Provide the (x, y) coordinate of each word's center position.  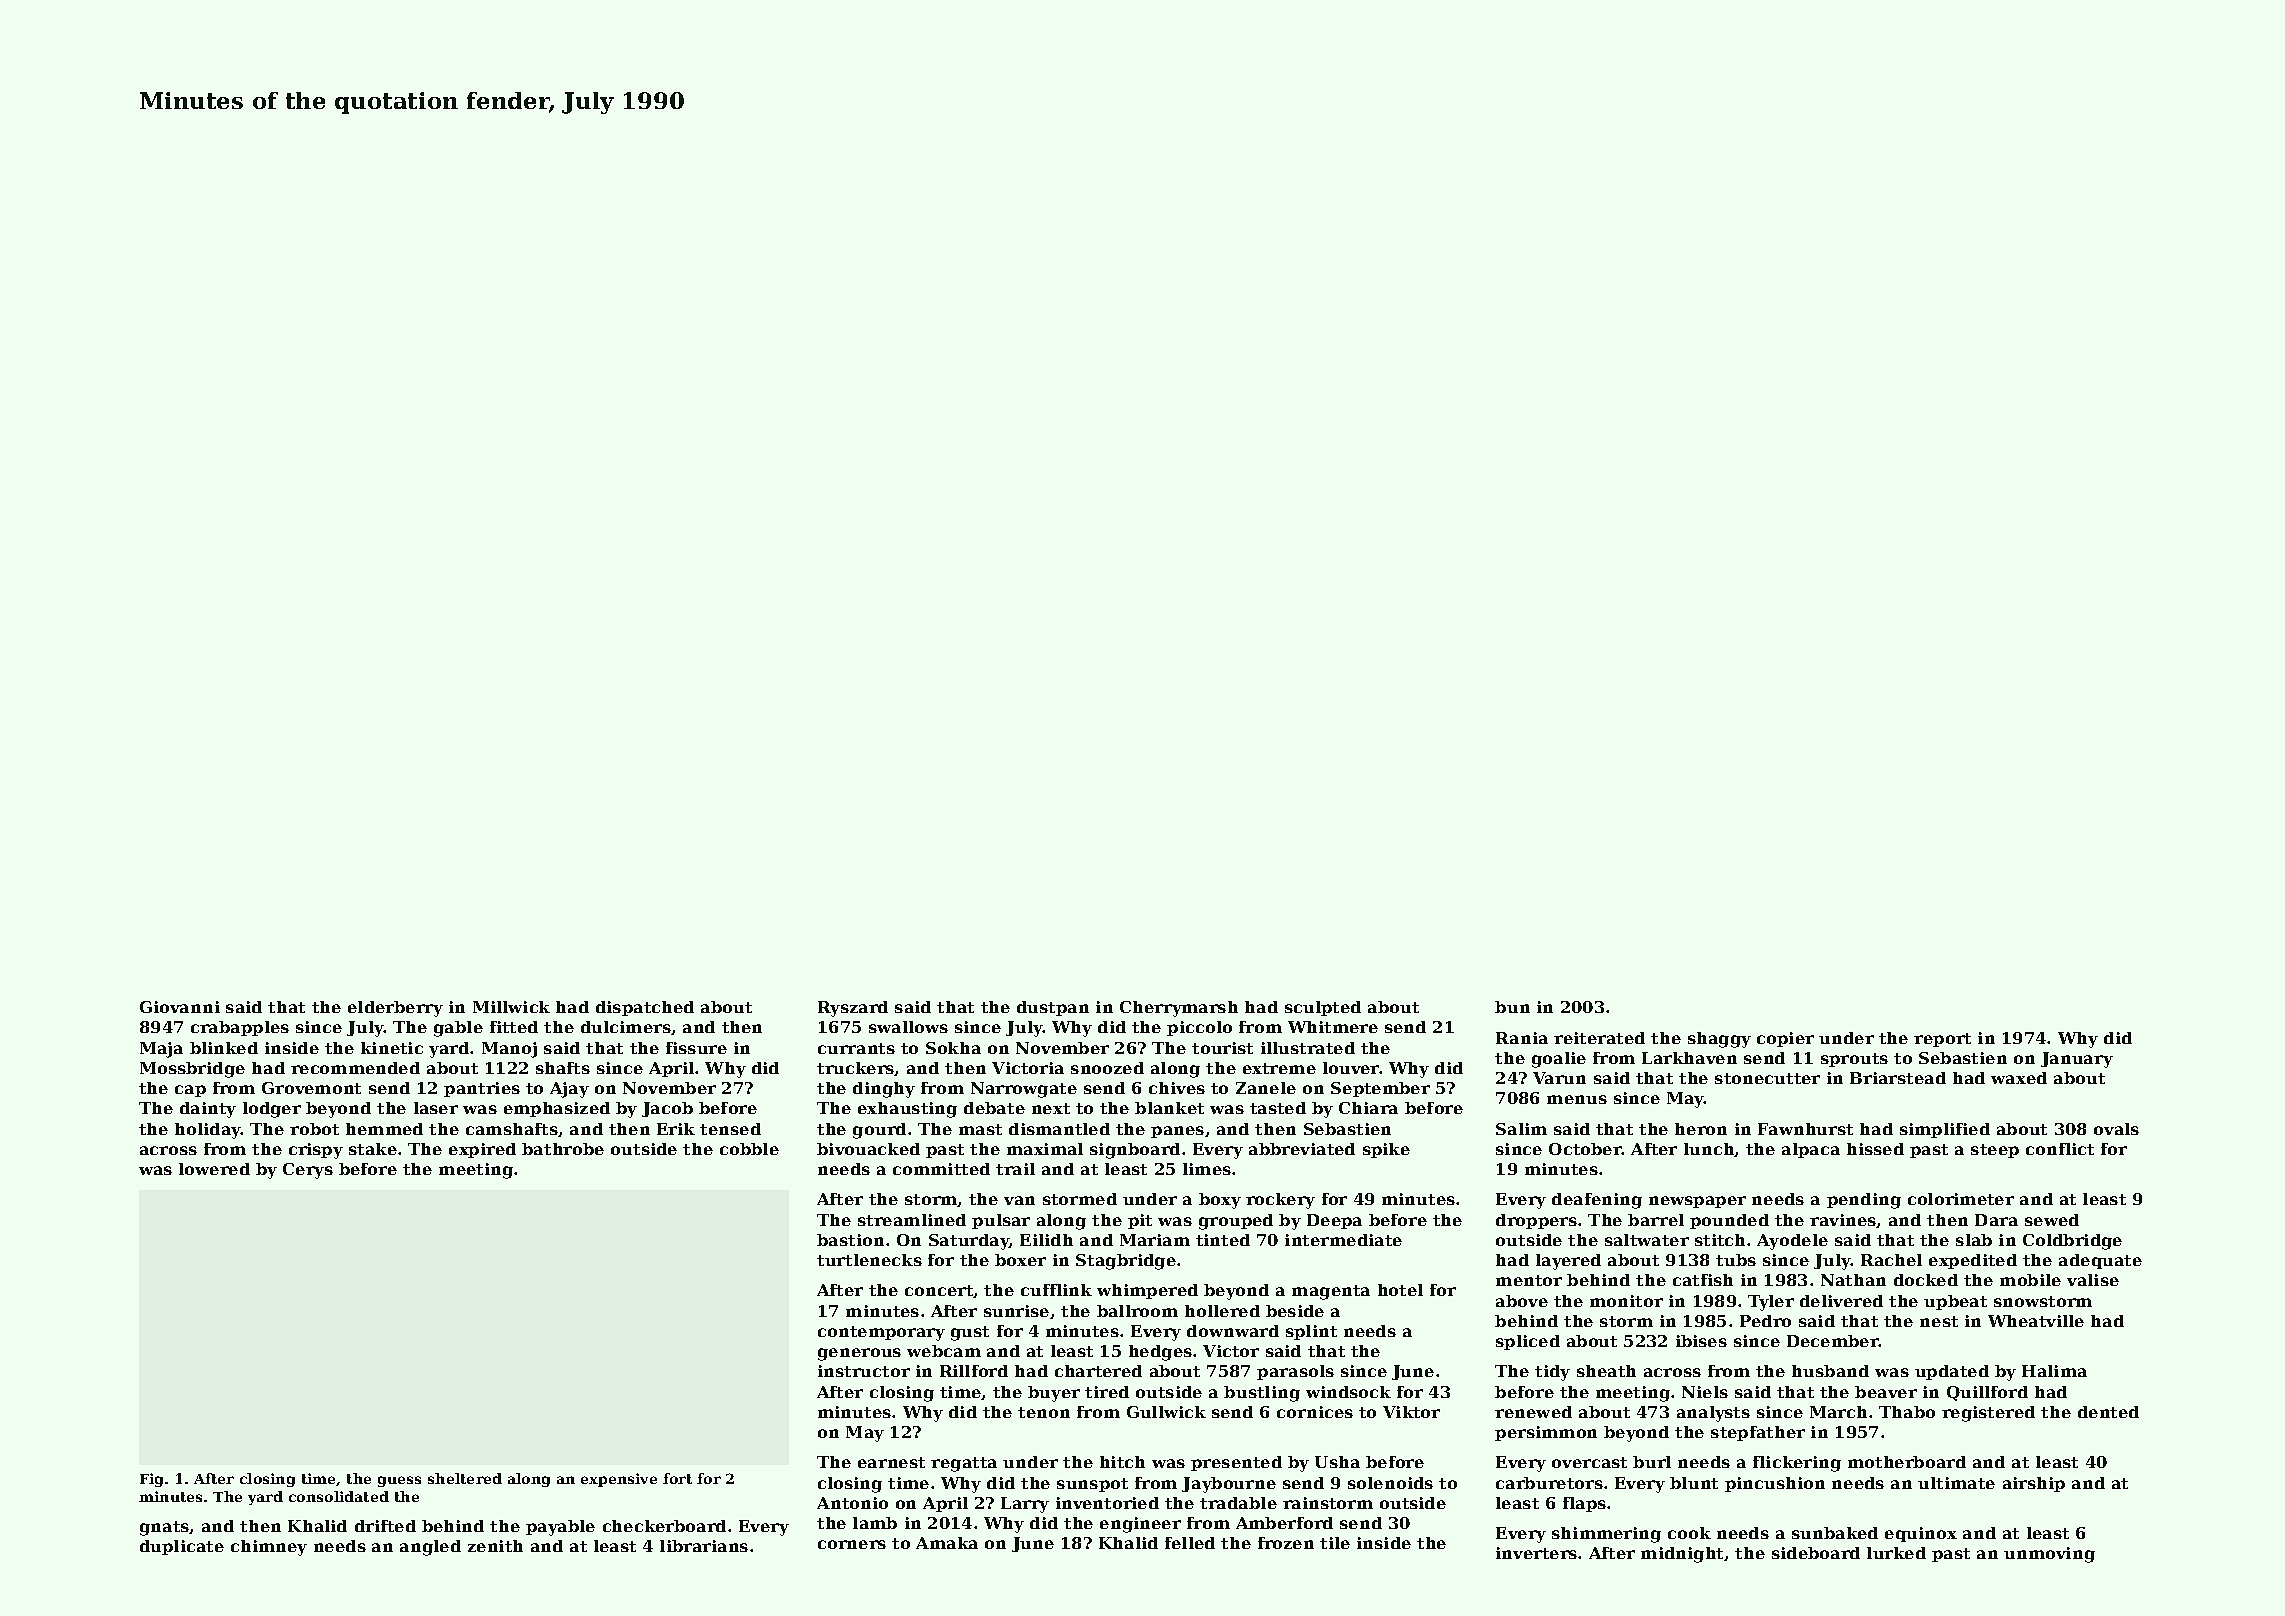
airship (2034, 1484)
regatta (964, 1464)
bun (1512, 1007)
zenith (495, 1546)
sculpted (1323, 1008)
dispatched (645, 1008)
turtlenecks (869, 1260)
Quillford (1987, 1393)
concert (939, 1291)
